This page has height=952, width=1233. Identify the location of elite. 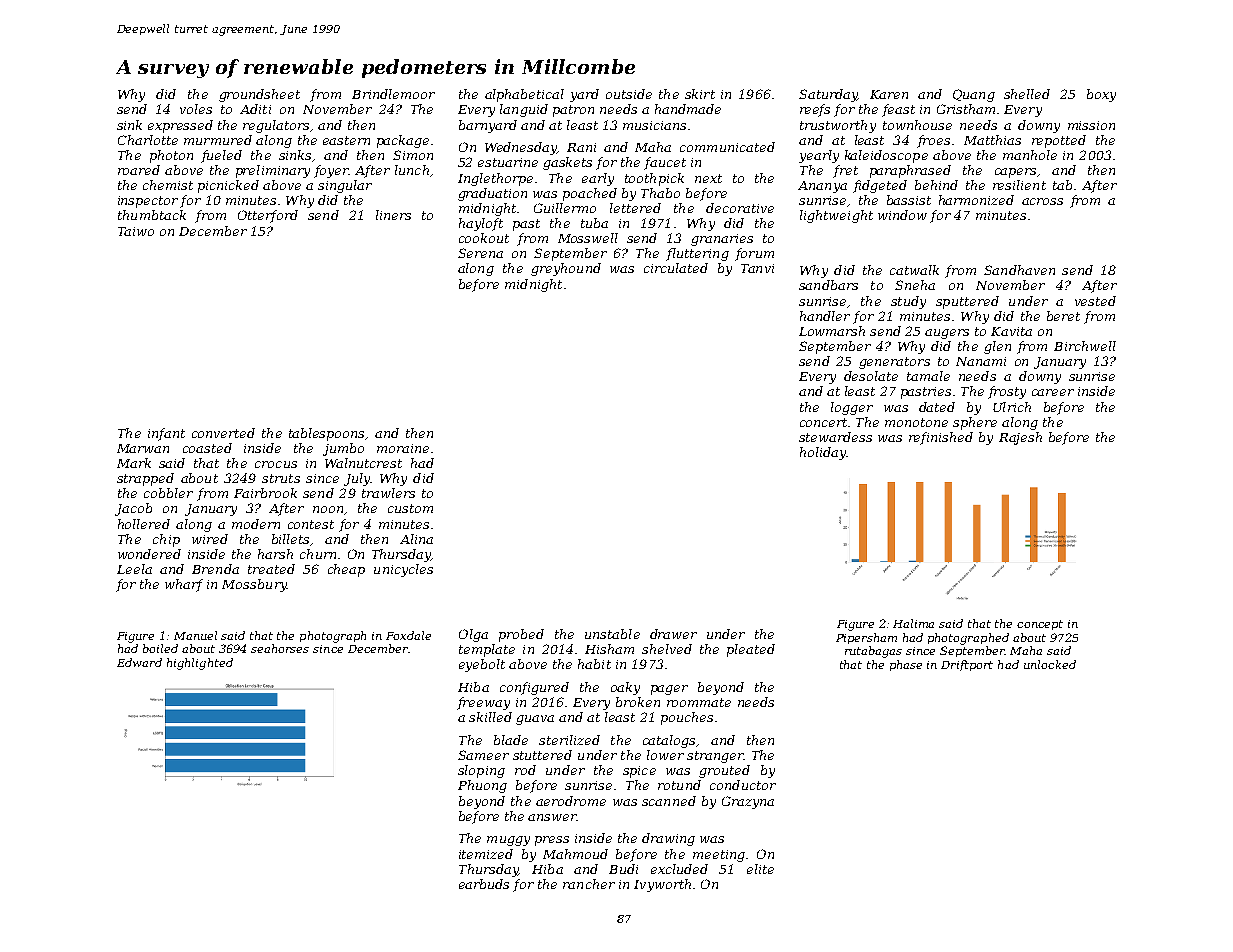
(760, 869).
